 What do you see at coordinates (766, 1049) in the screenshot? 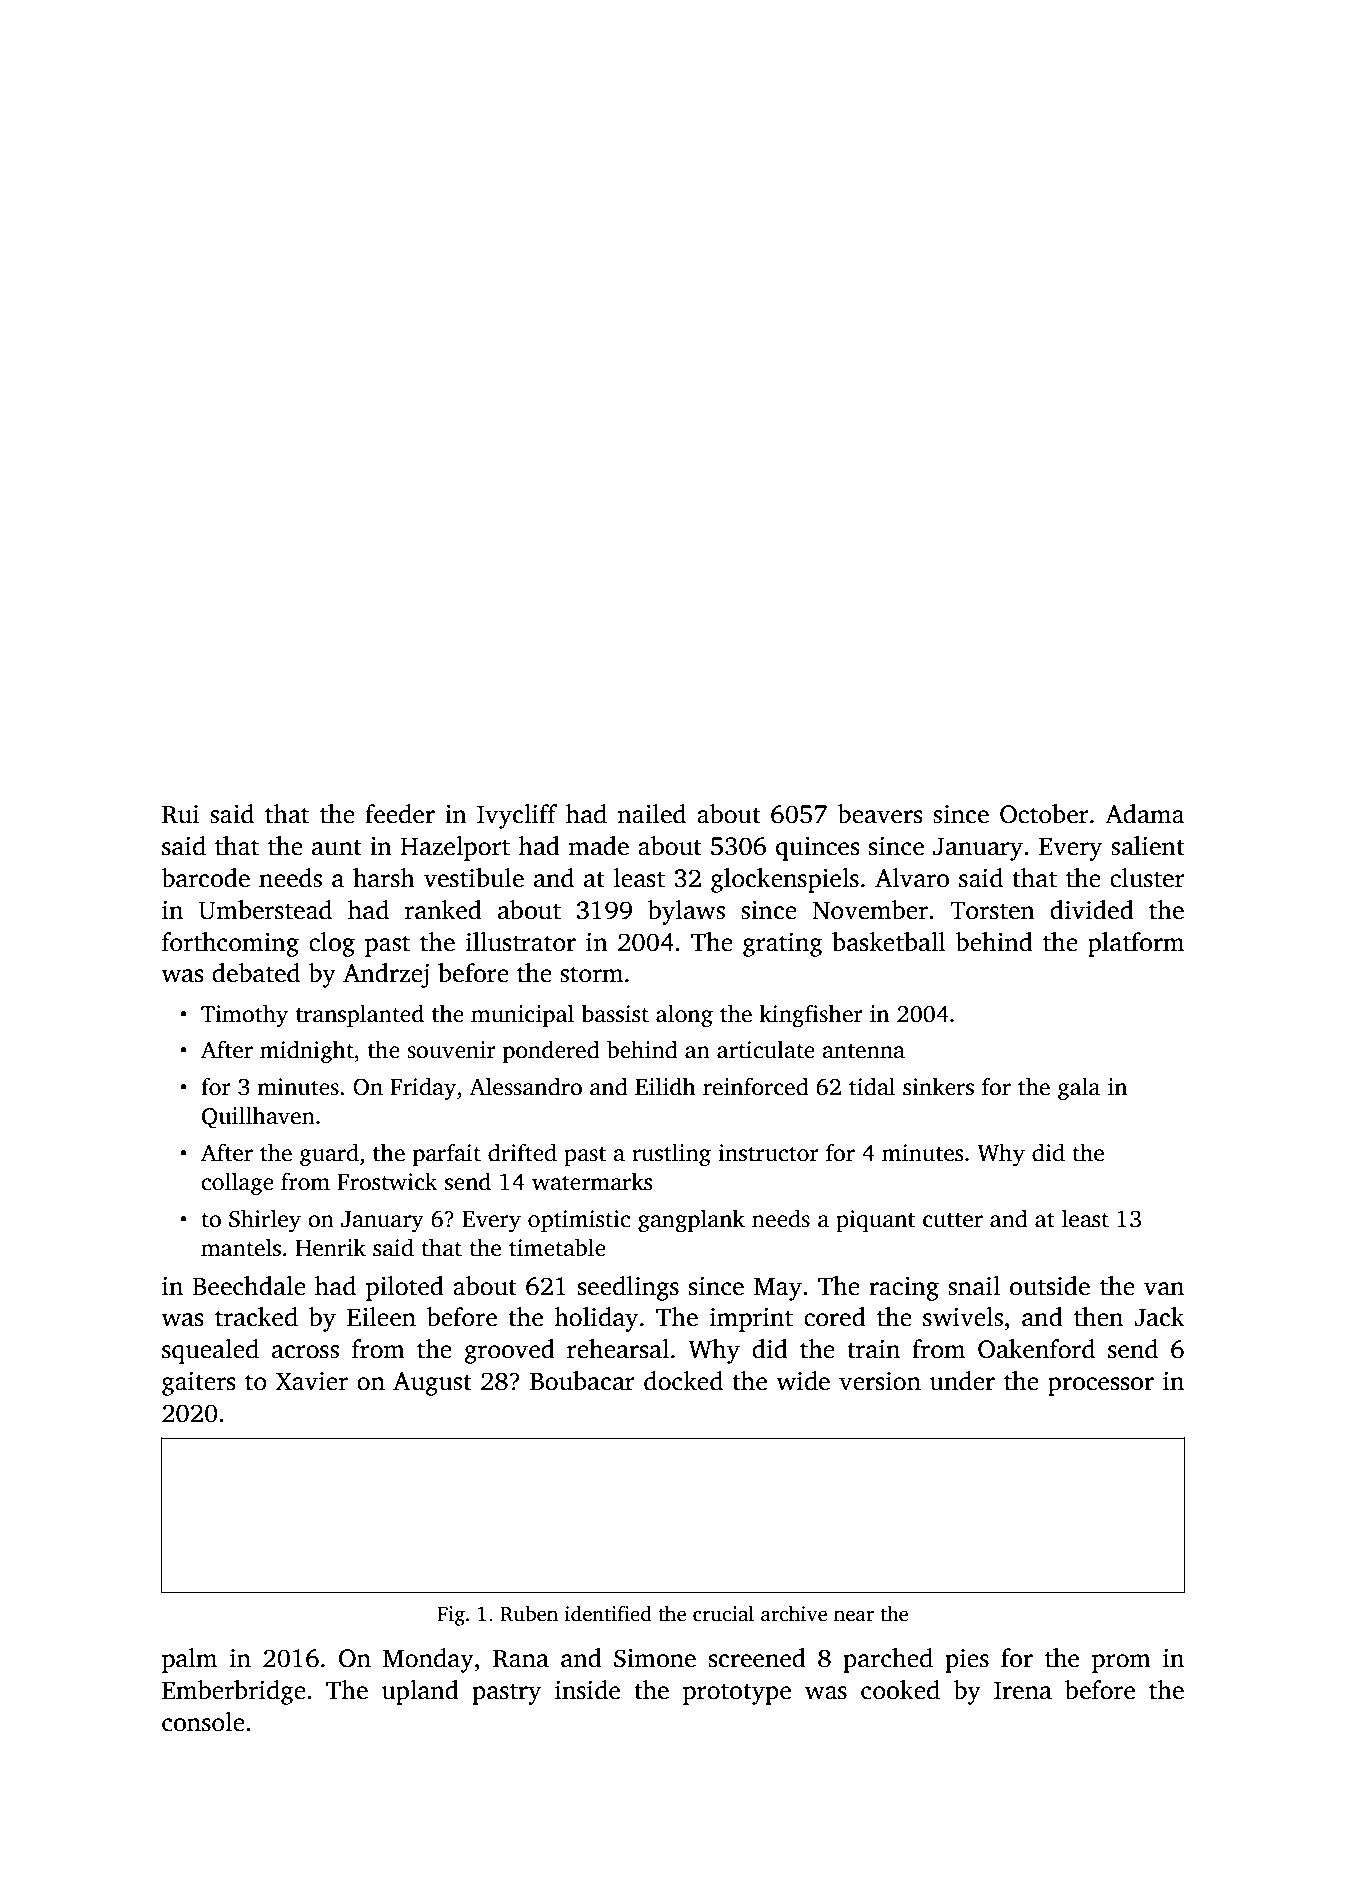
I see `articulate` at bounding box center [766, 1049].
